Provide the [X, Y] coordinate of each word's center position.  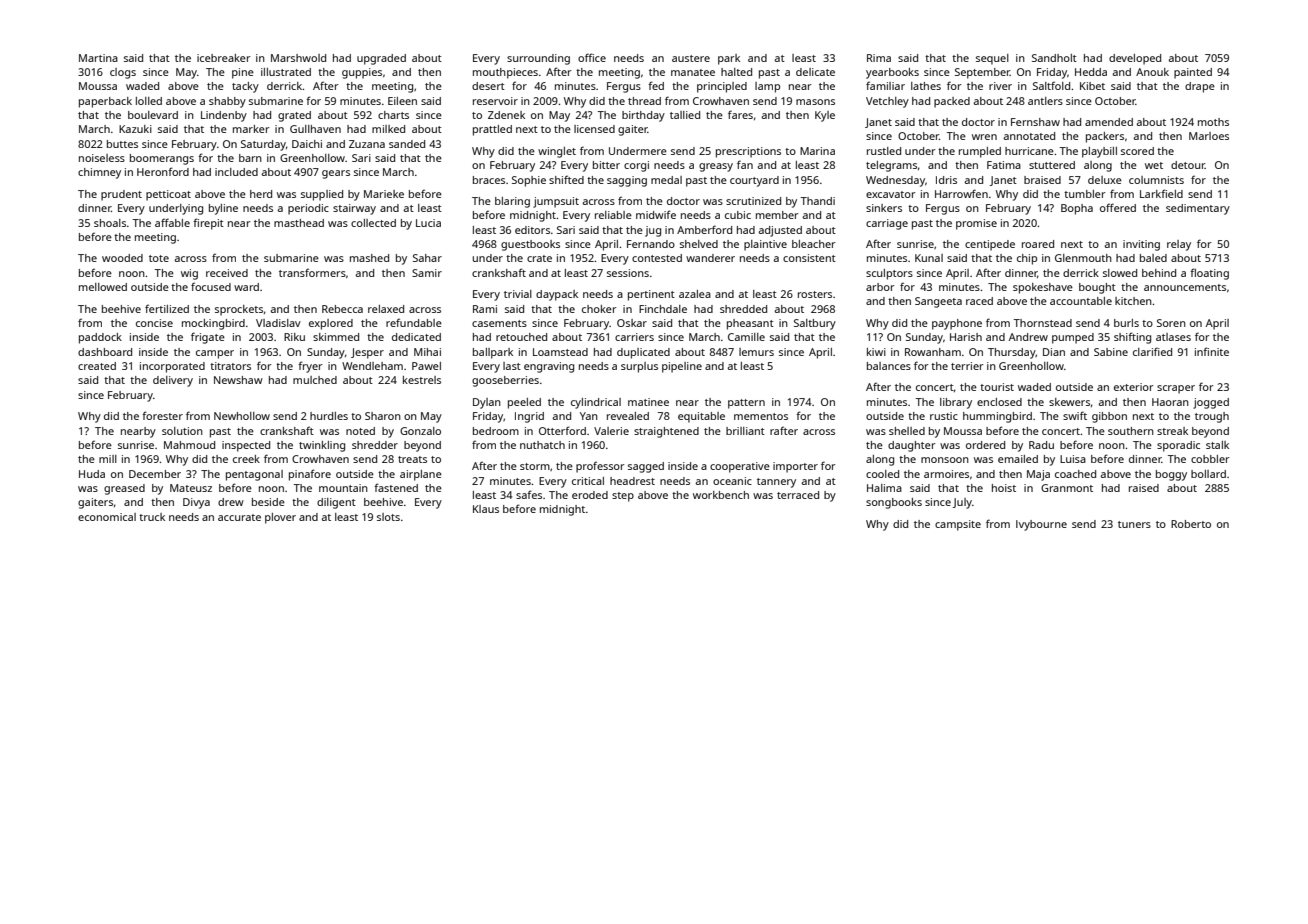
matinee [648, 402]
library [956, 403]
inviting [1141, 245]
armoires [946, 474]
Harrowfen [961, 193]
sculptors [889, 274]
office [592, 57]
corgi [636, 166]
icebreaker [224, 58]
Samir [427, 273]
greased [124, 489]
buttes [122, 144]
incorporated [172, 367]
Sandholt [1054, 58]
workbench [721, 495]
